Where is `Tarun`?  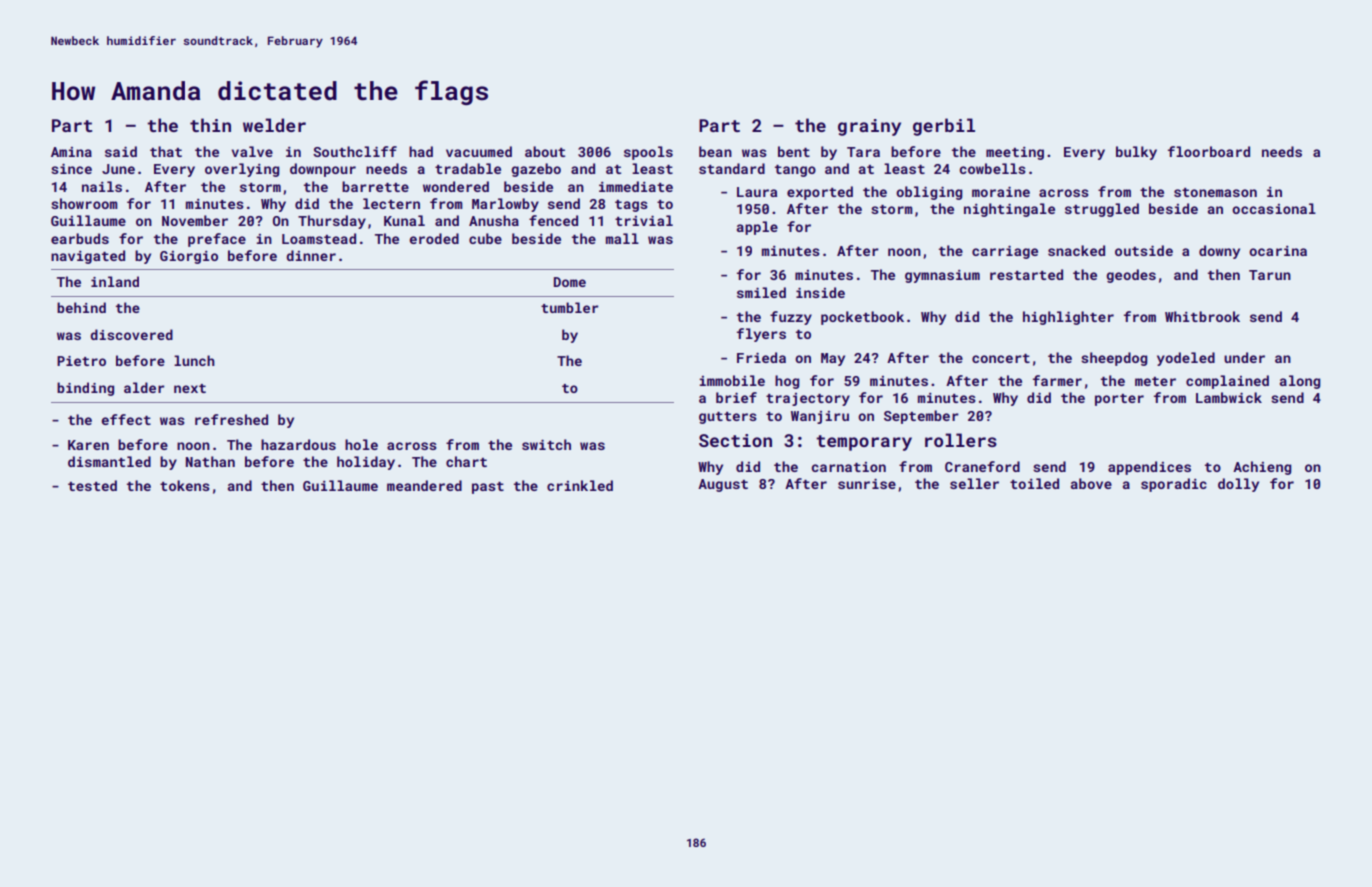
Tarun is located at coordinates (1270, 275).
